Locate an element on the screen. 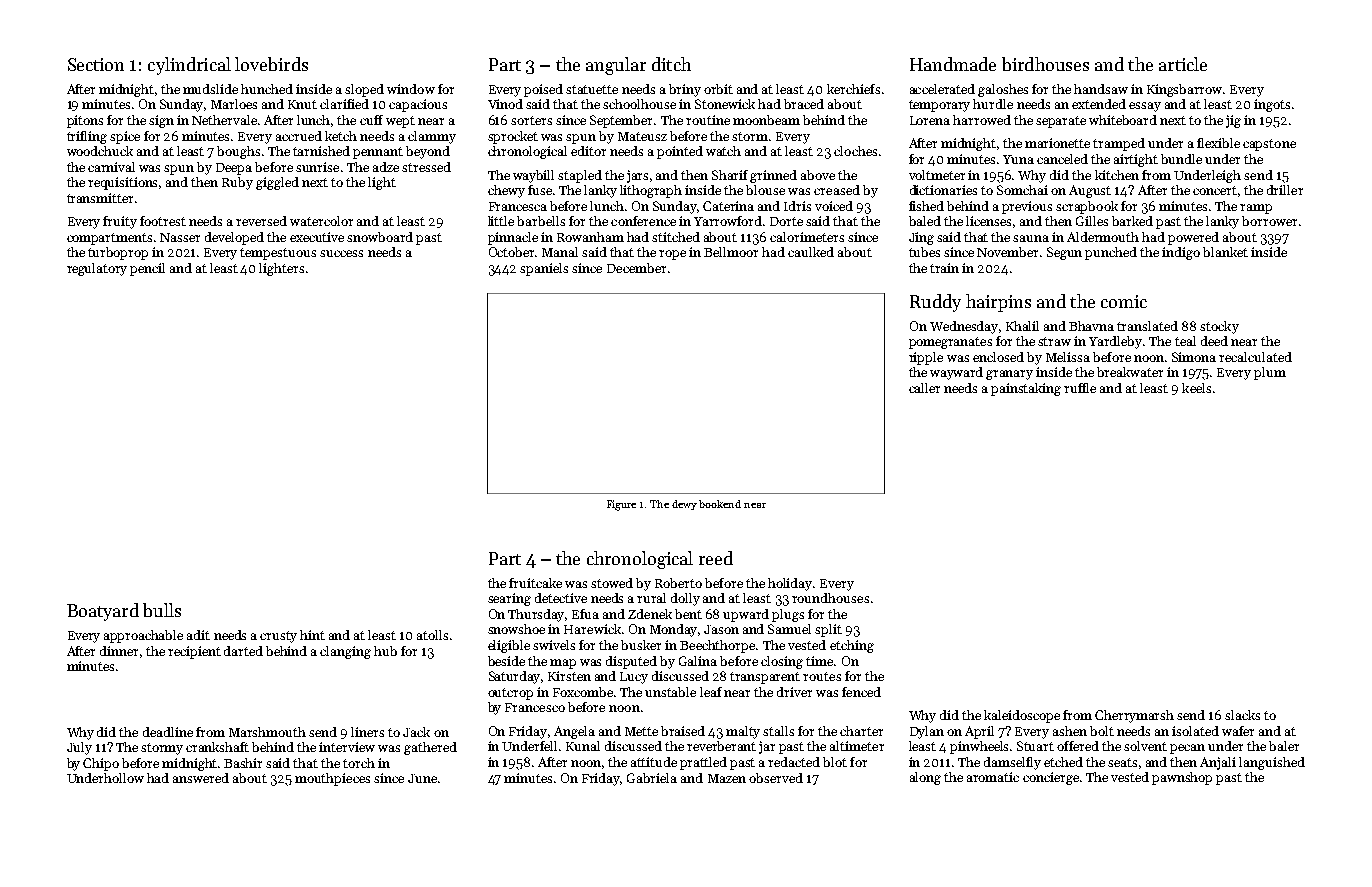 Image resolution: width=1372 pixels, height=887 pixels. success is located at coordinates (341, 253).
